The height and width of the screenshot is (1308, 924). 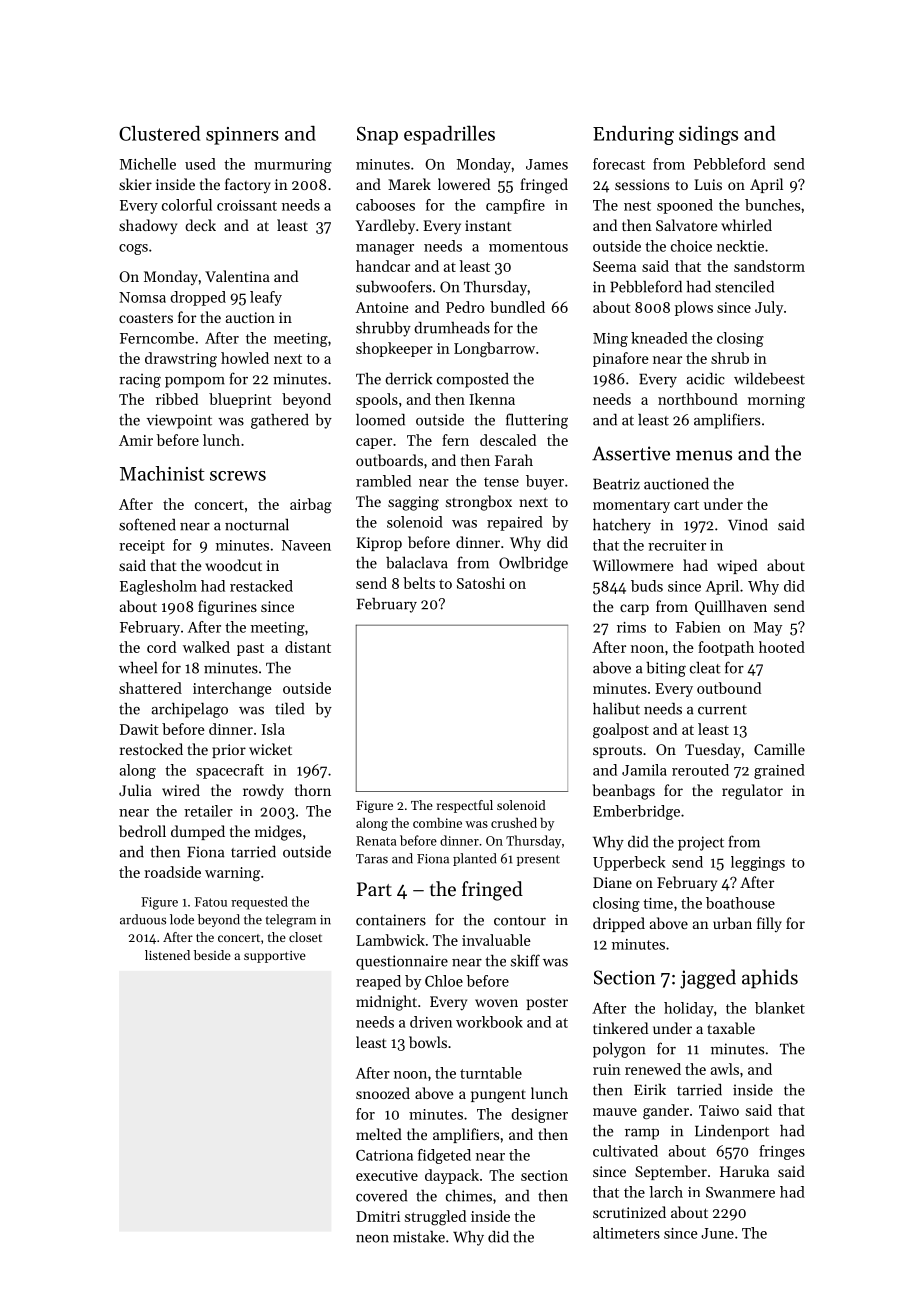 I want to click on Clustered, so click(x=159, y=133).
